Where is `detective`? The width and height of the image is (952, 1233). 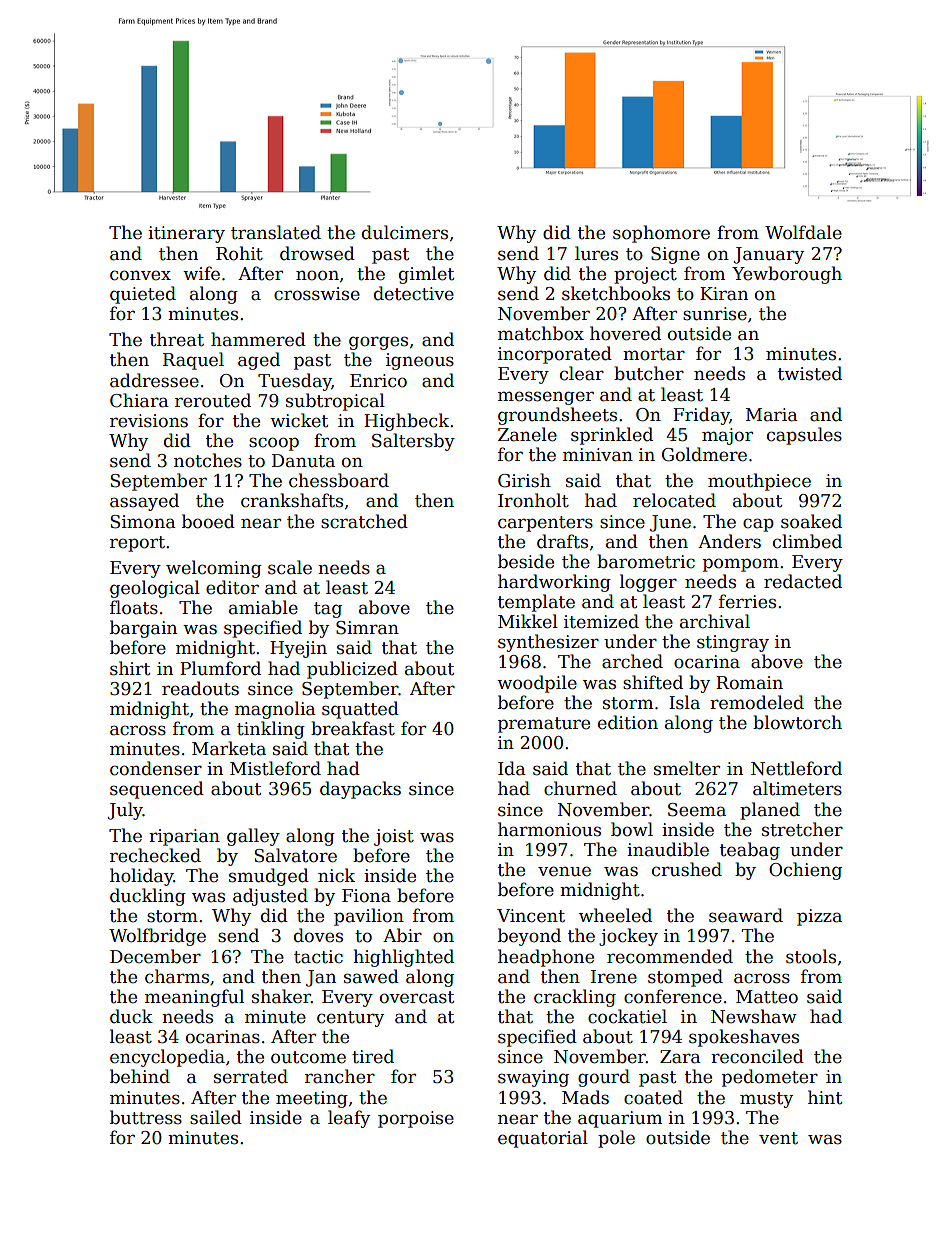 detective is located at coordinates (414, 293).
